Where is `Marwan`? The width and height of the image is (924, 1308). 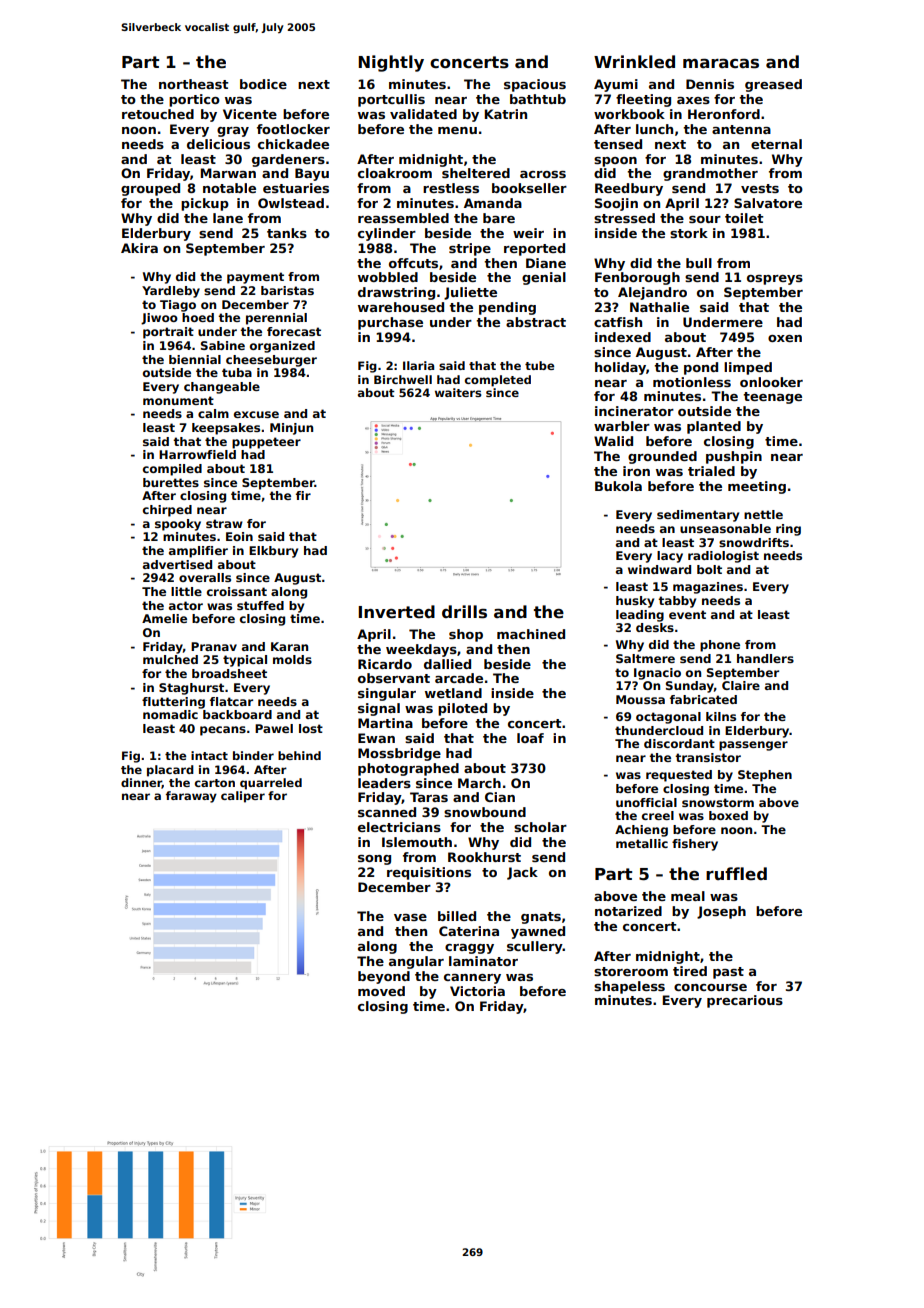 Marwan is located at coordinates (228, 173).
